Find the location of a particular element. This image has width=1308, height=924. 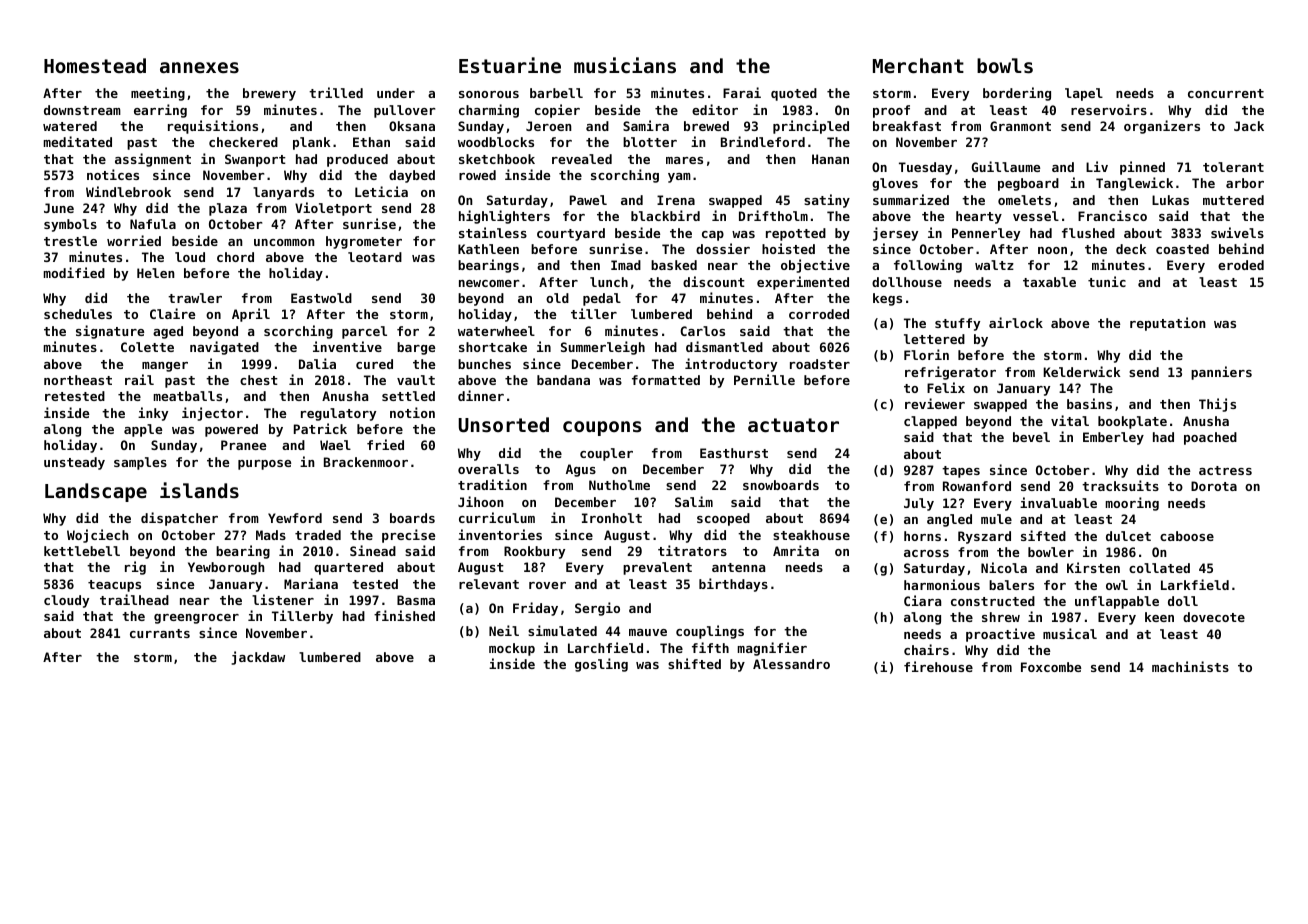

bevel is located at coordinates (1031, 437).
